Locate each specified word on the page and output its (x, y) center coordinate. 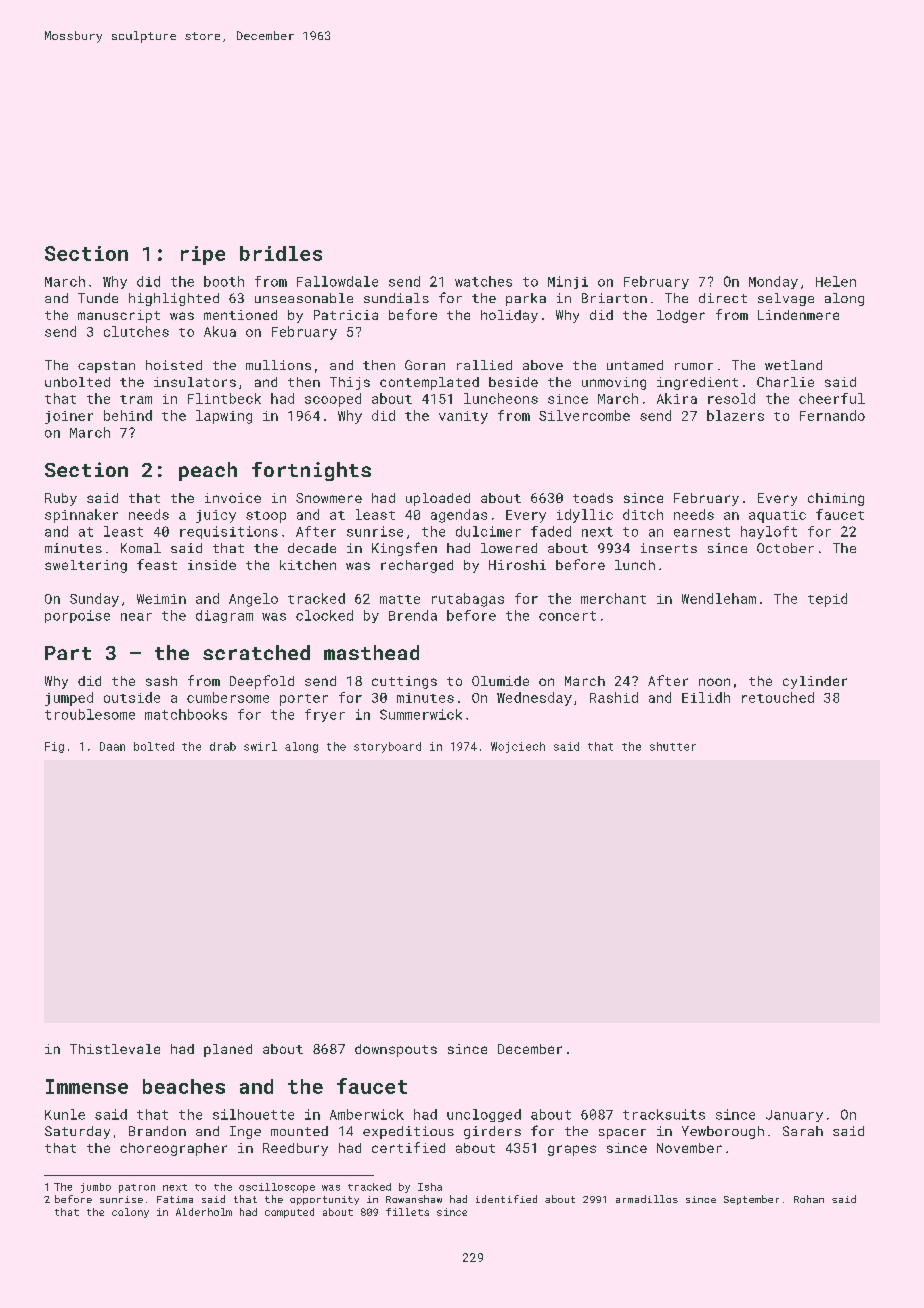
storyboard (387, 747)
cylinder (815, 682)
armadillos (647, 1199)
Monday (773, 282)
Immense (87, 1086)
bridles (281, 253)
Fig (54, 747)
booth (224, 281)
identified (506, 1199)
